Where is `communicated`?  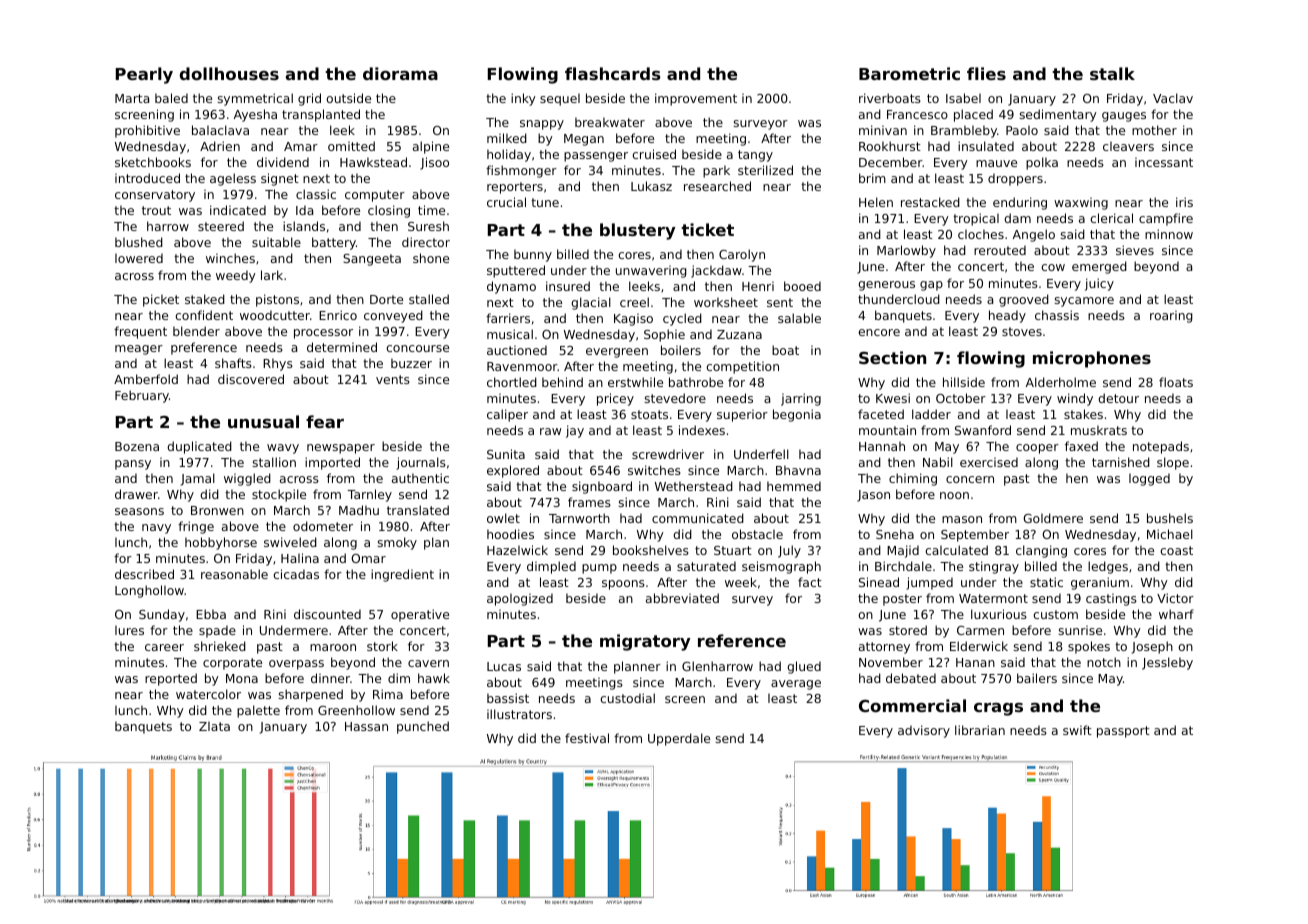 communicated is located at coordinates (698, 518).
